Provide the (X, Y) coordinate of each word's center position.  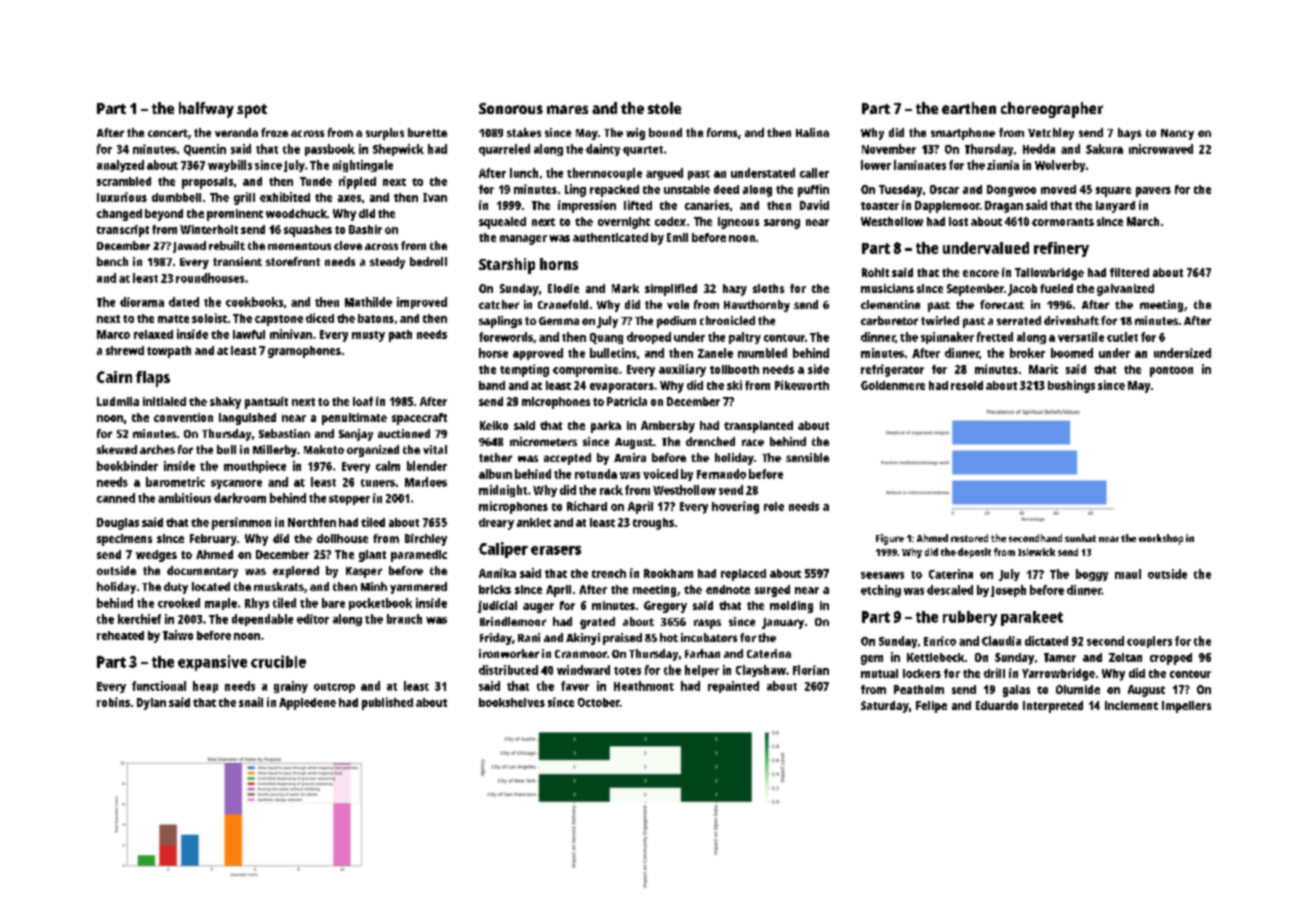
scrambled (124, 181)
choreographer (1052, 110)
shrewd (125, 350)
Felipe (931, 707)
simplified (671, 290)
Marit (1043, 369)
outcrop (334, 688)
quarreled (504, 150)
